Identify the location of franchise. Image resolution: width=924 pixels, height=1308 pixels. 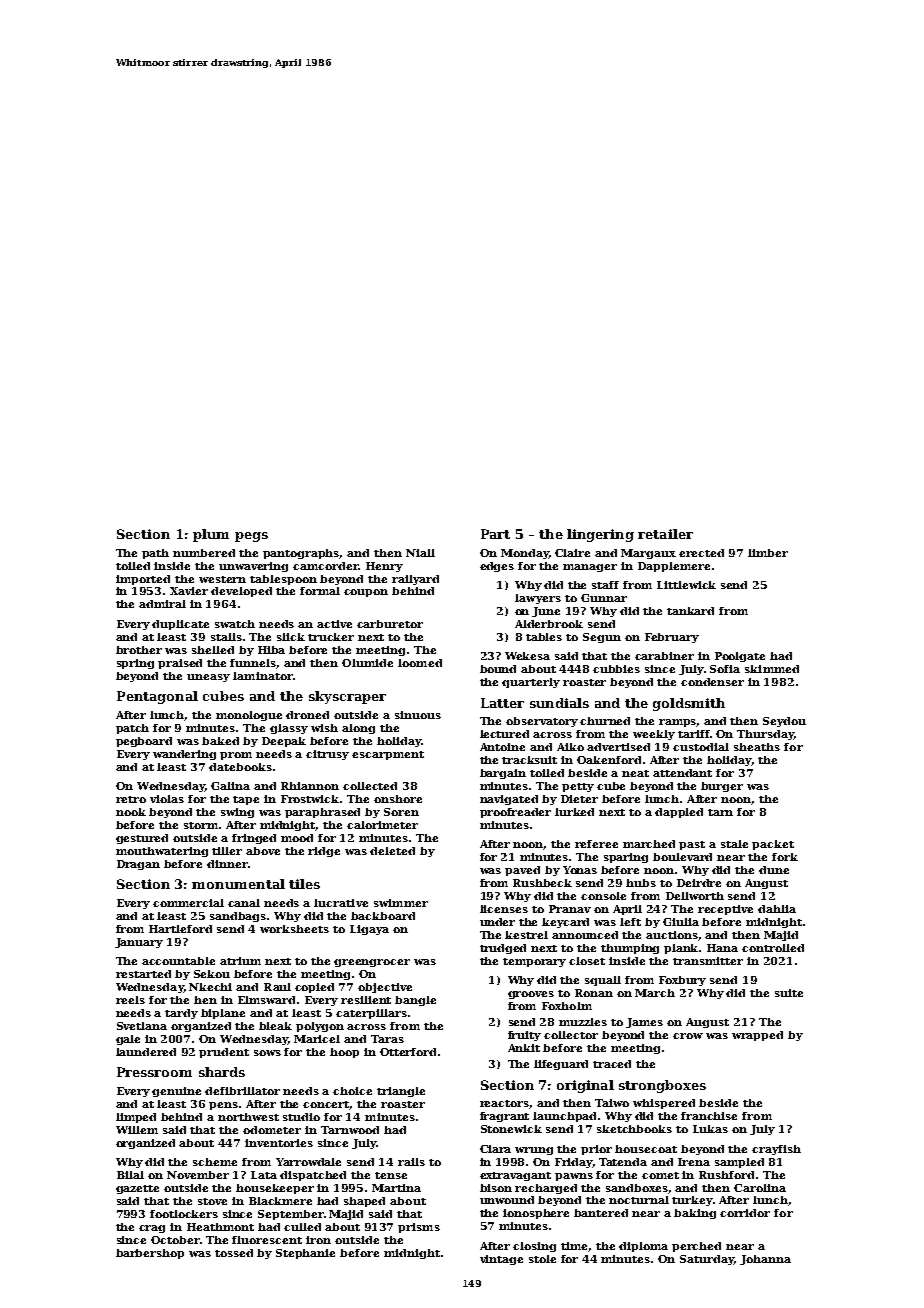
(709, 1116).
